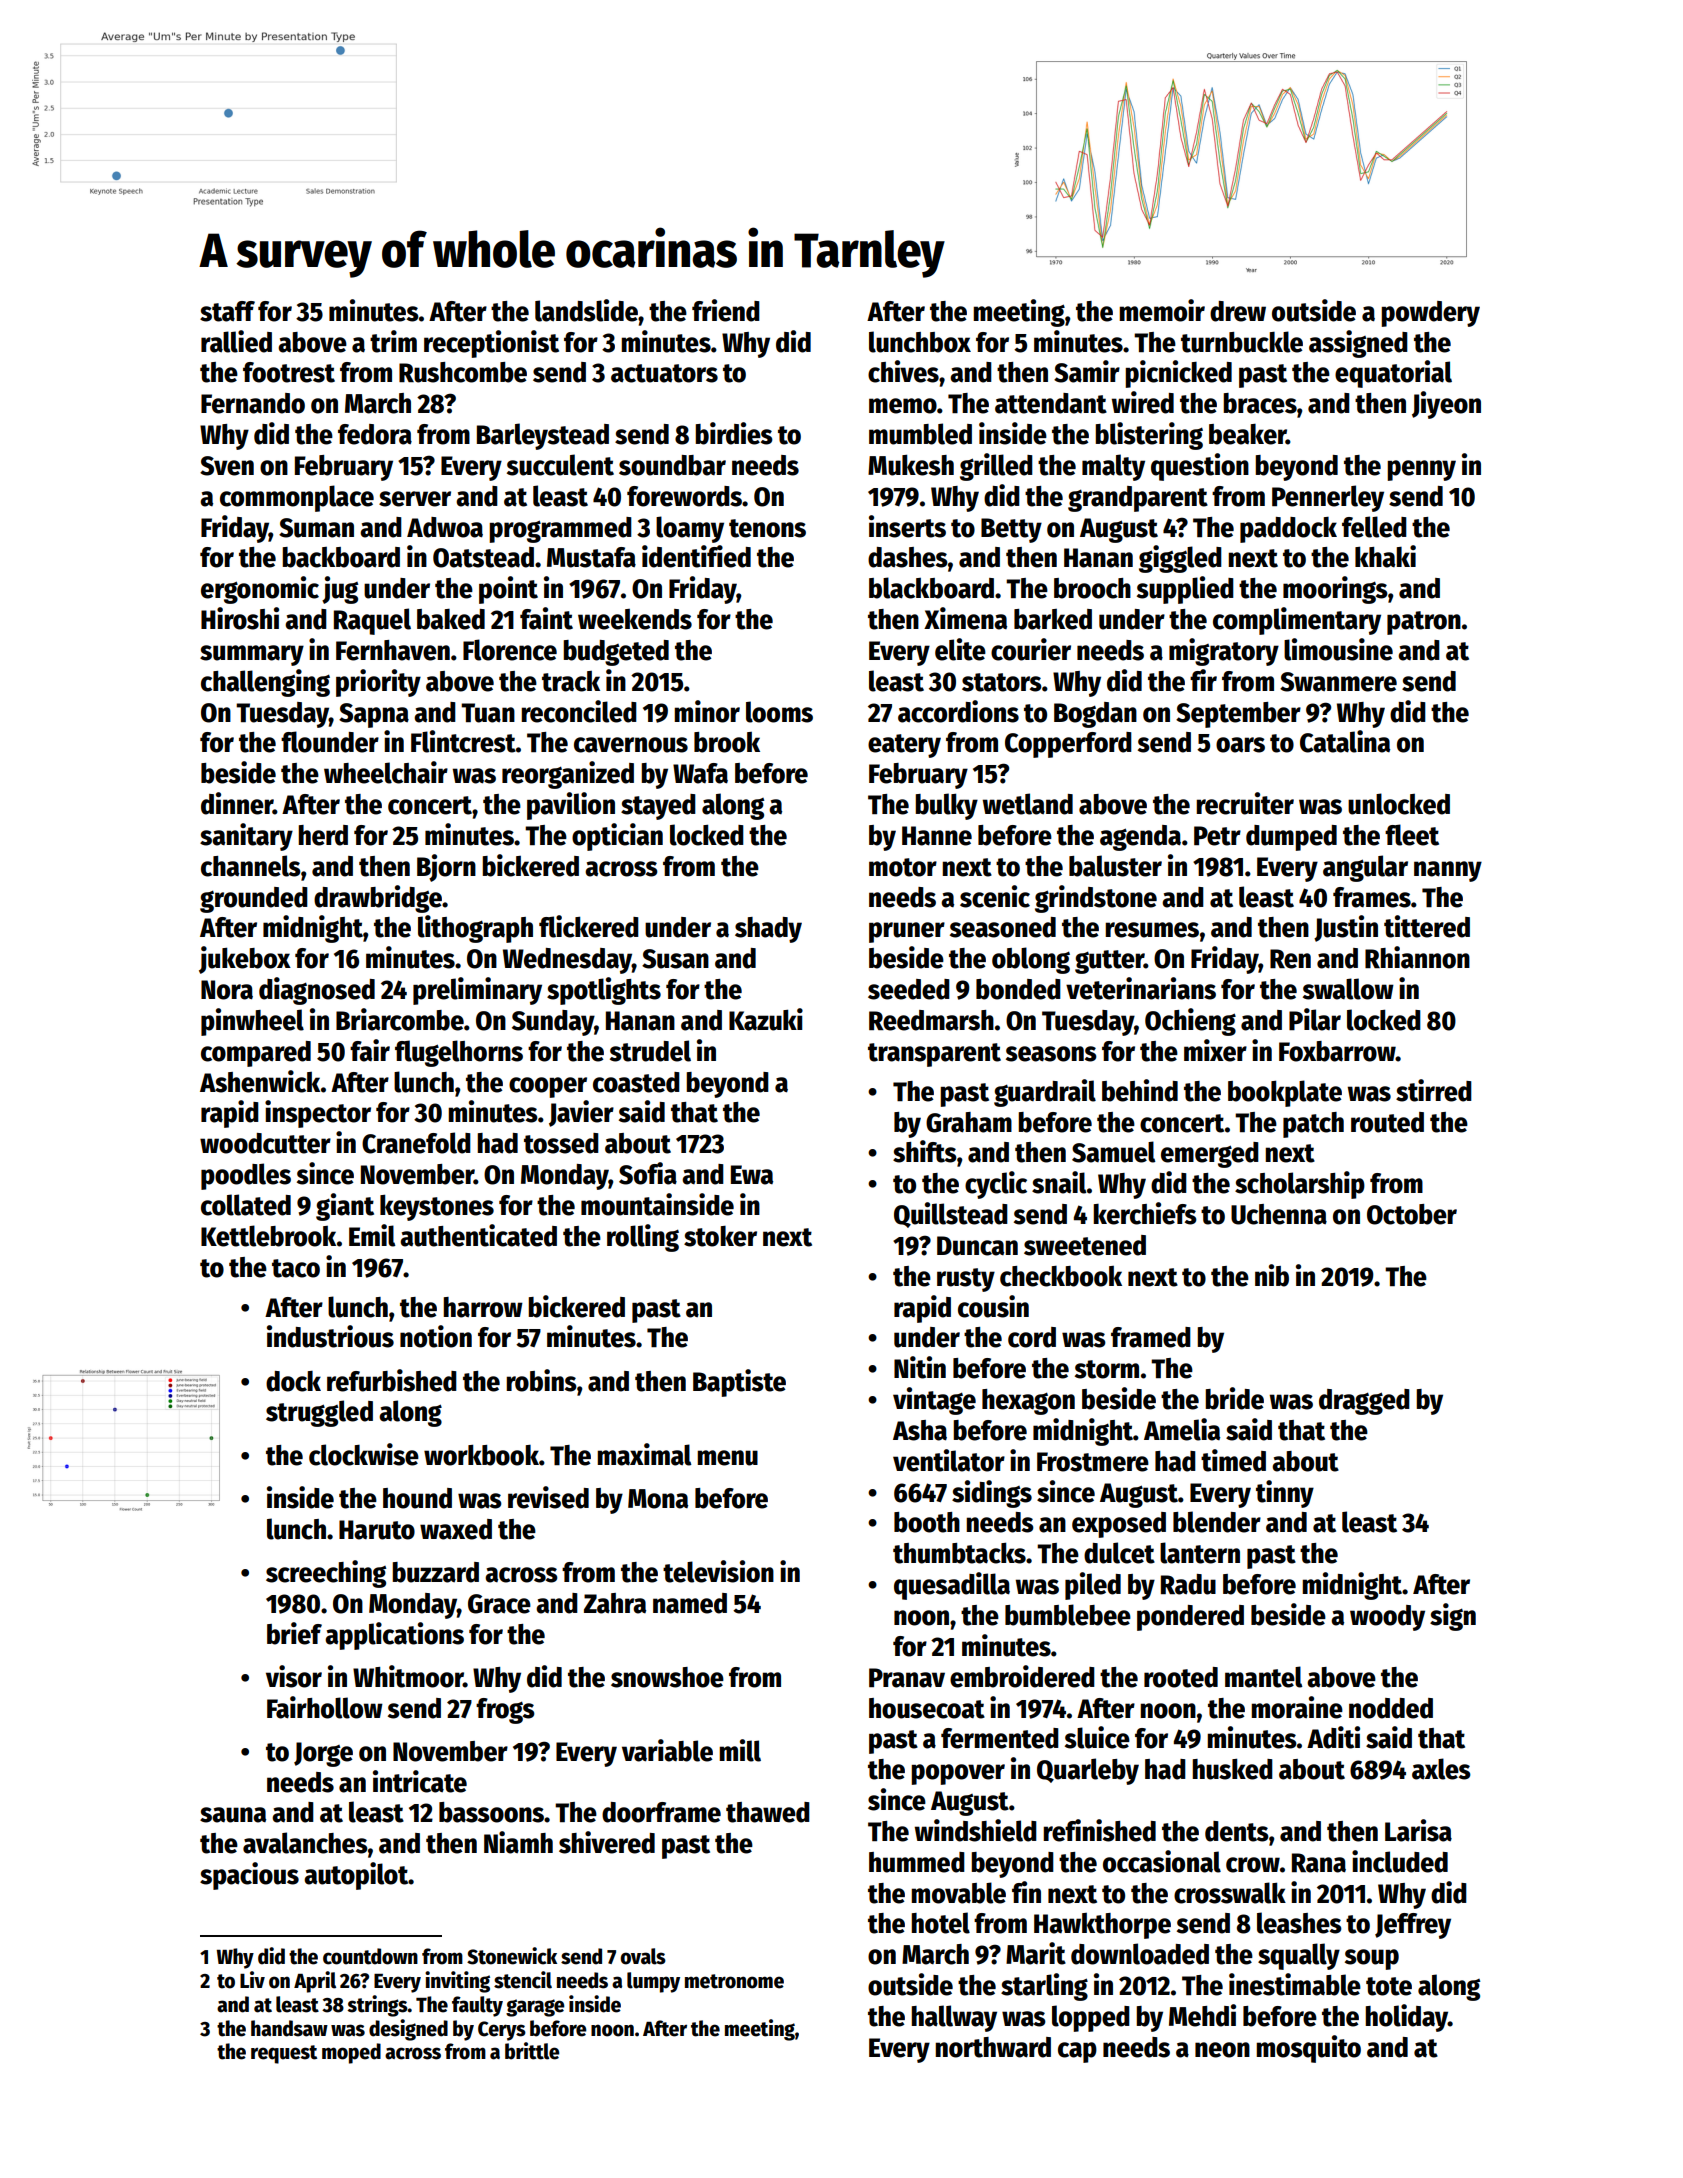 Image resolution: width=1683 pixels, height=2178 pixels. I want to click on rallied, so click(236, 341).
